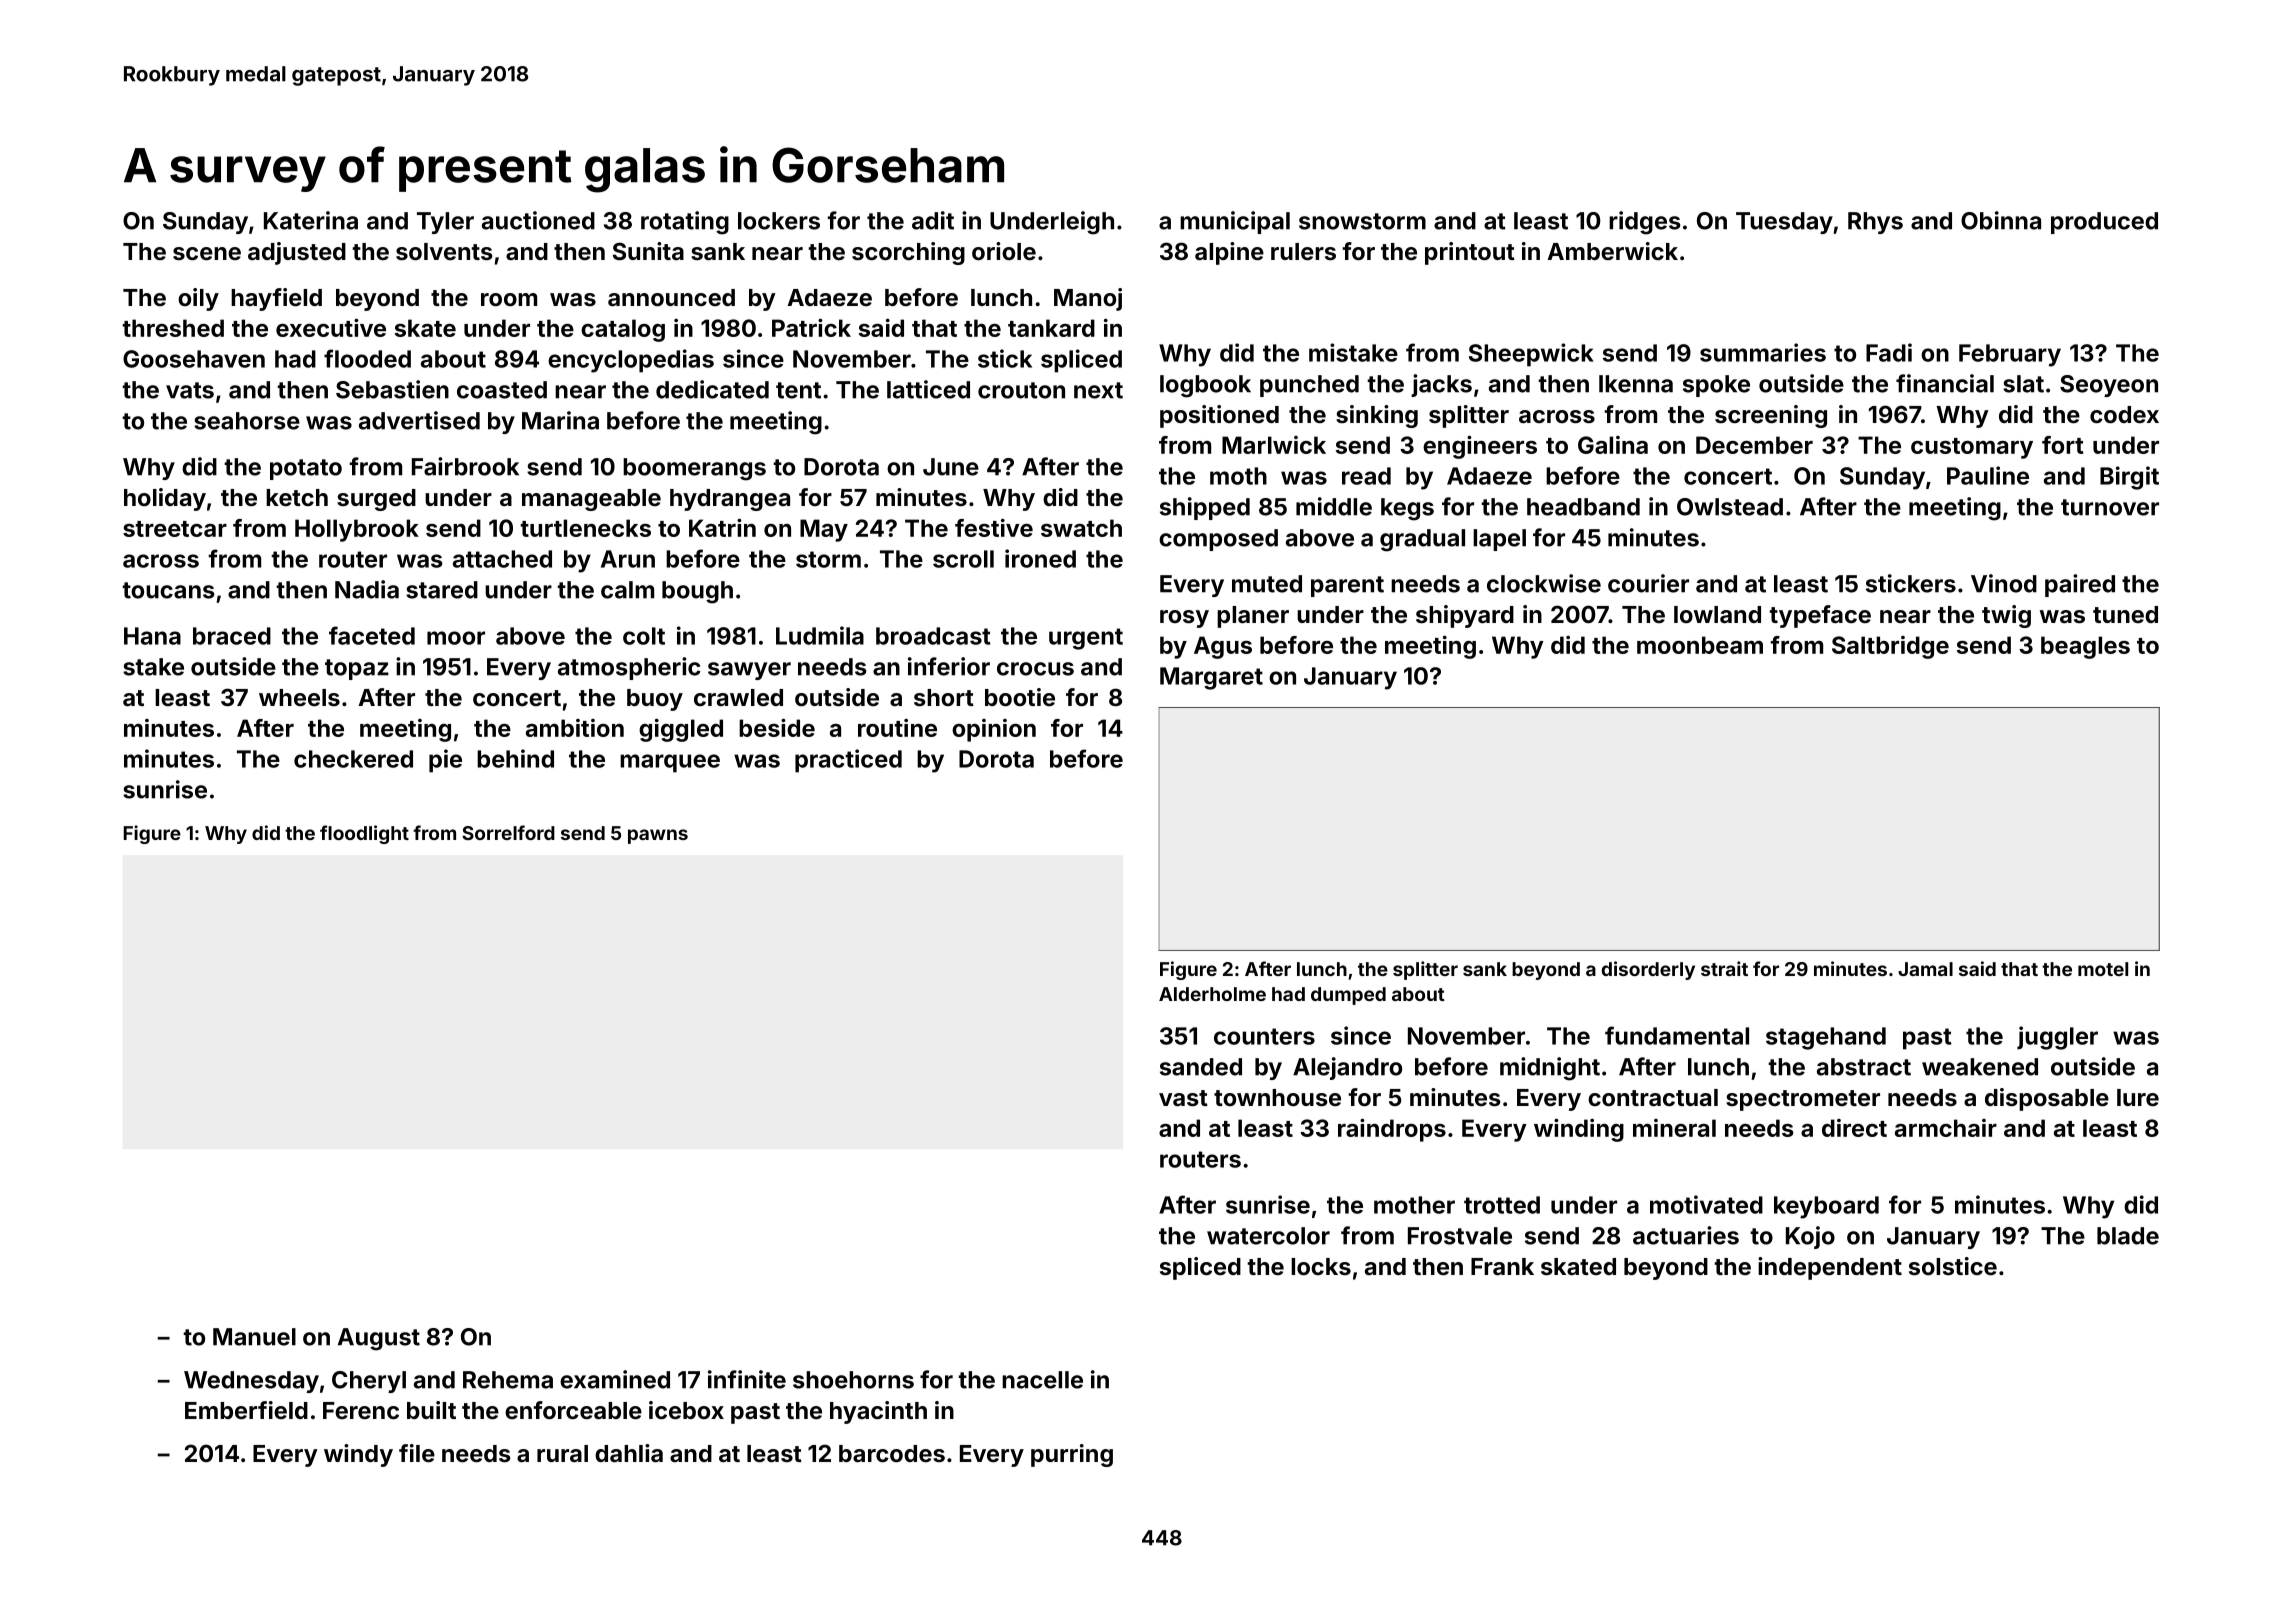 This image has height=1614, width=2282. I want to click on ridges, so click(1645, 223).
